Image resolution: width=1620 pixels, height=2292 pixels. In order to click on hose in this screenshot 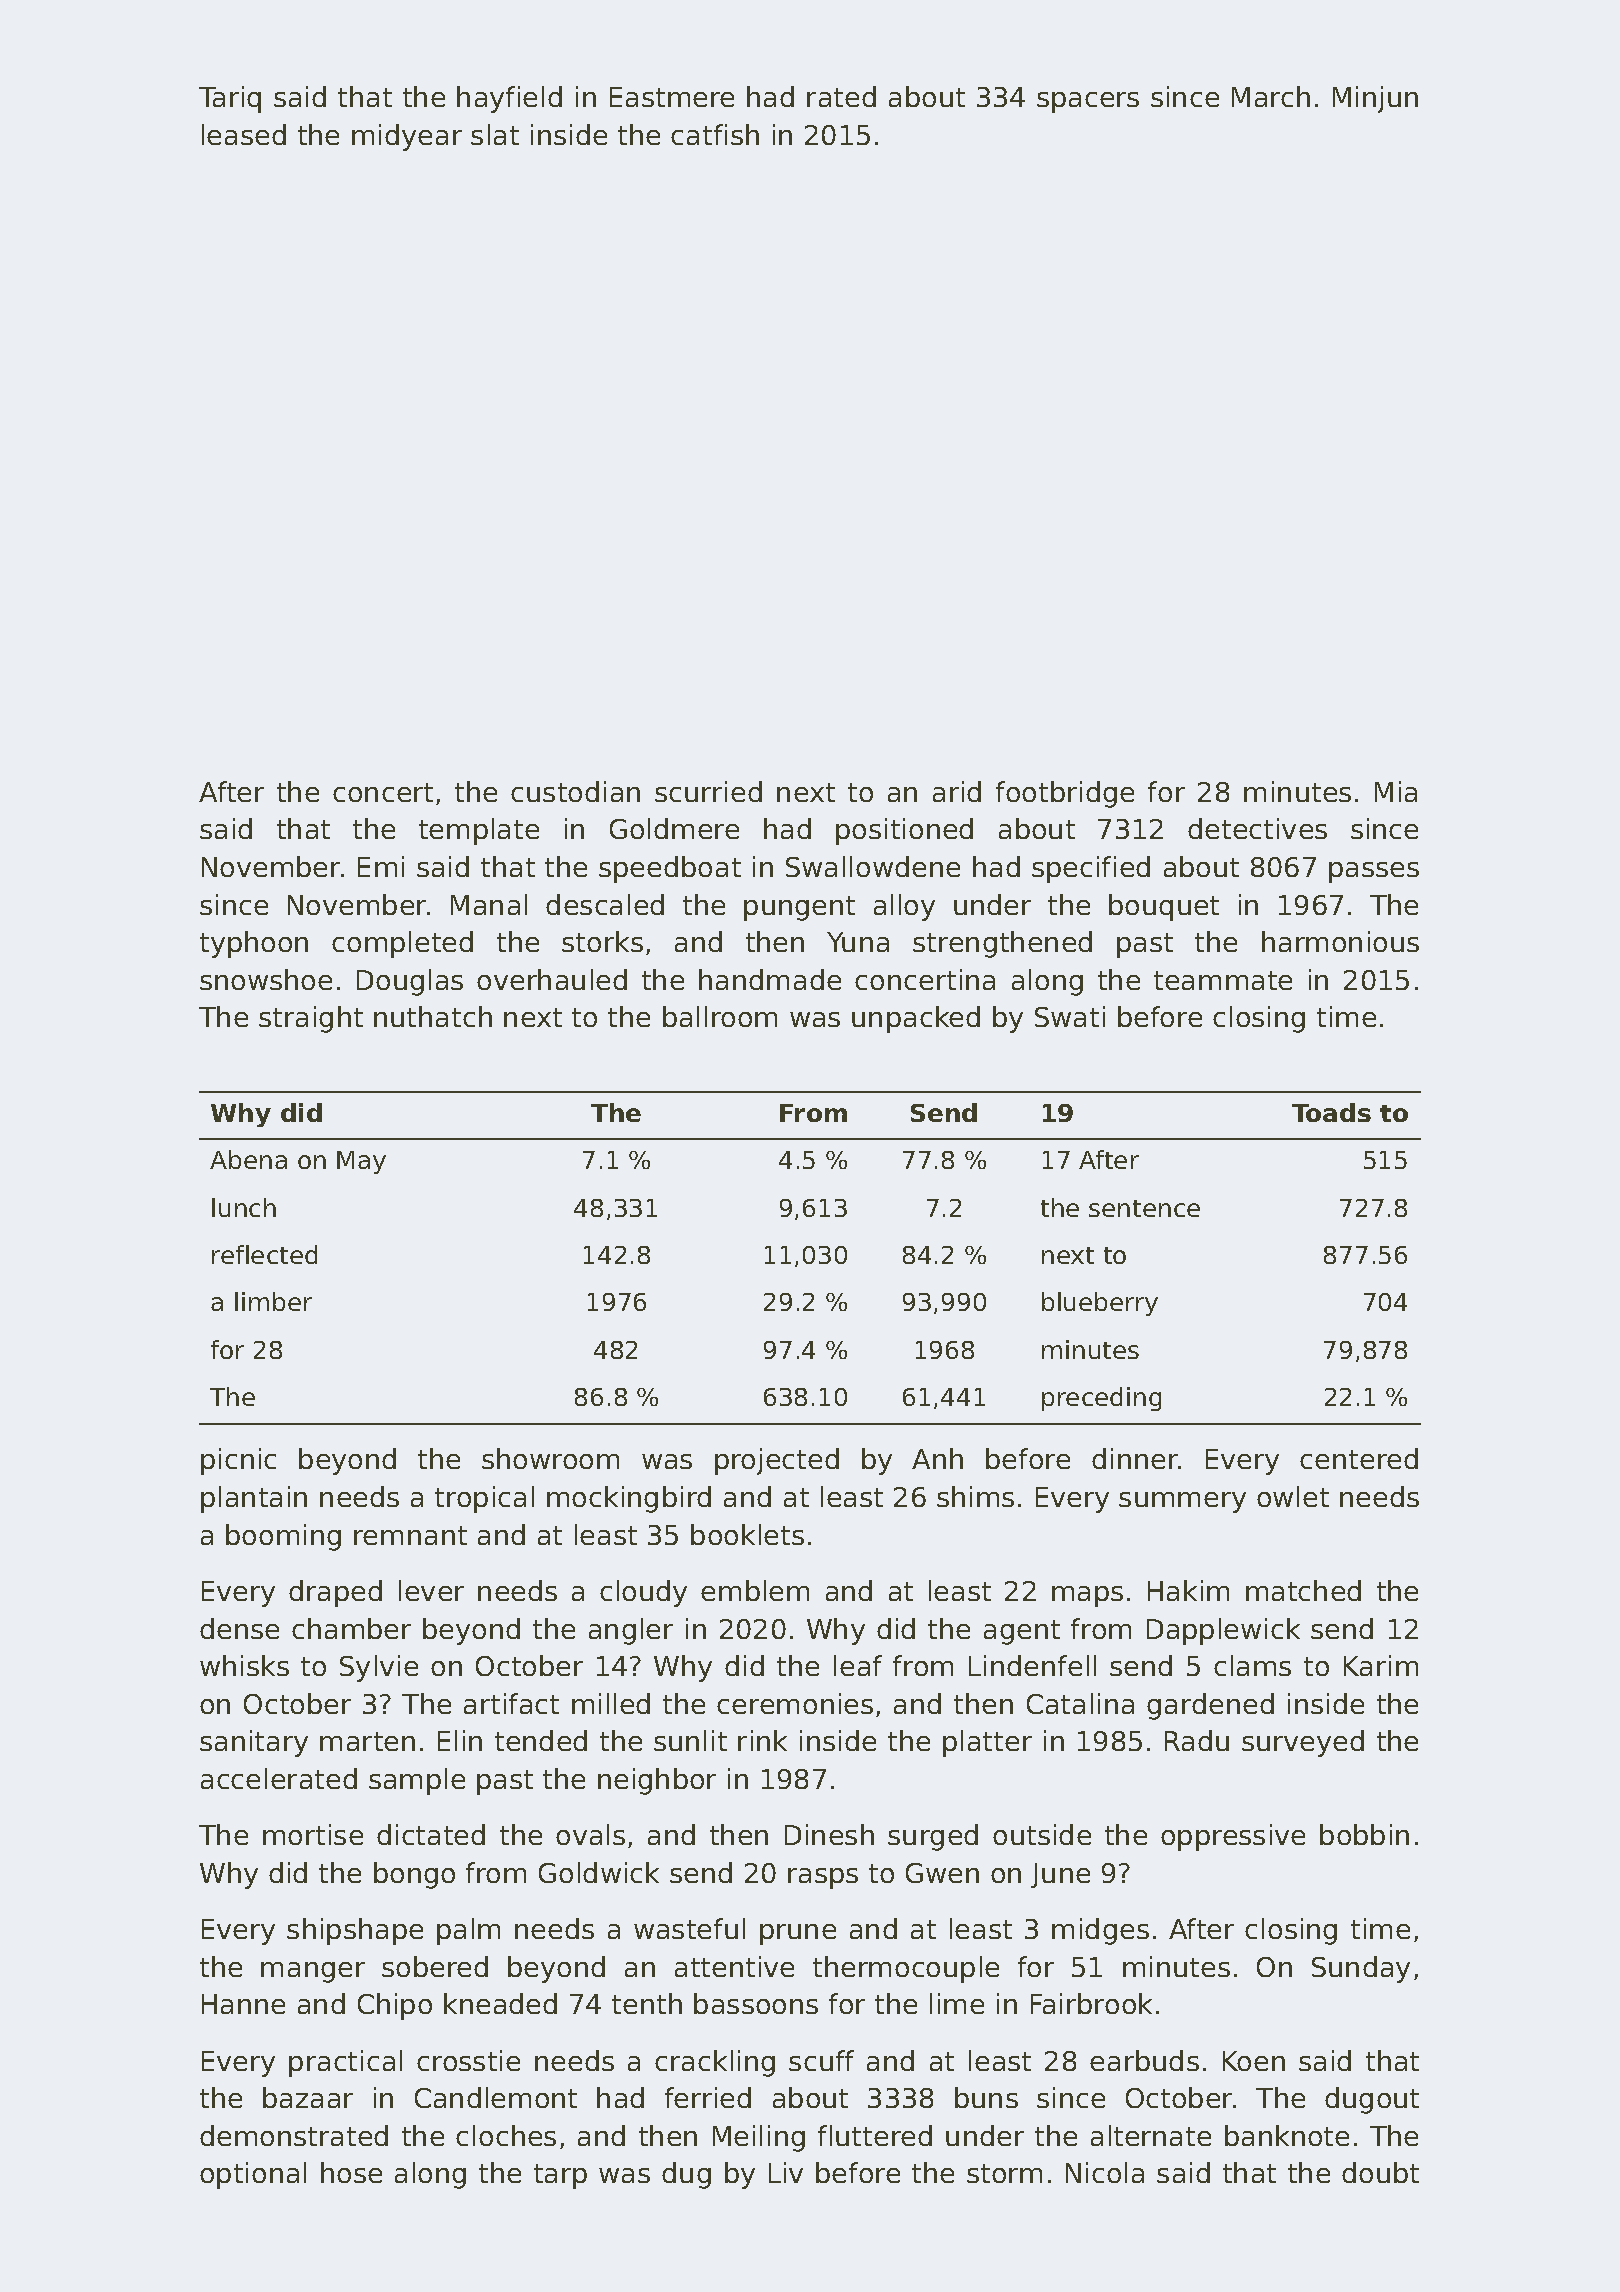, I will do `click(351, 2172)`.
